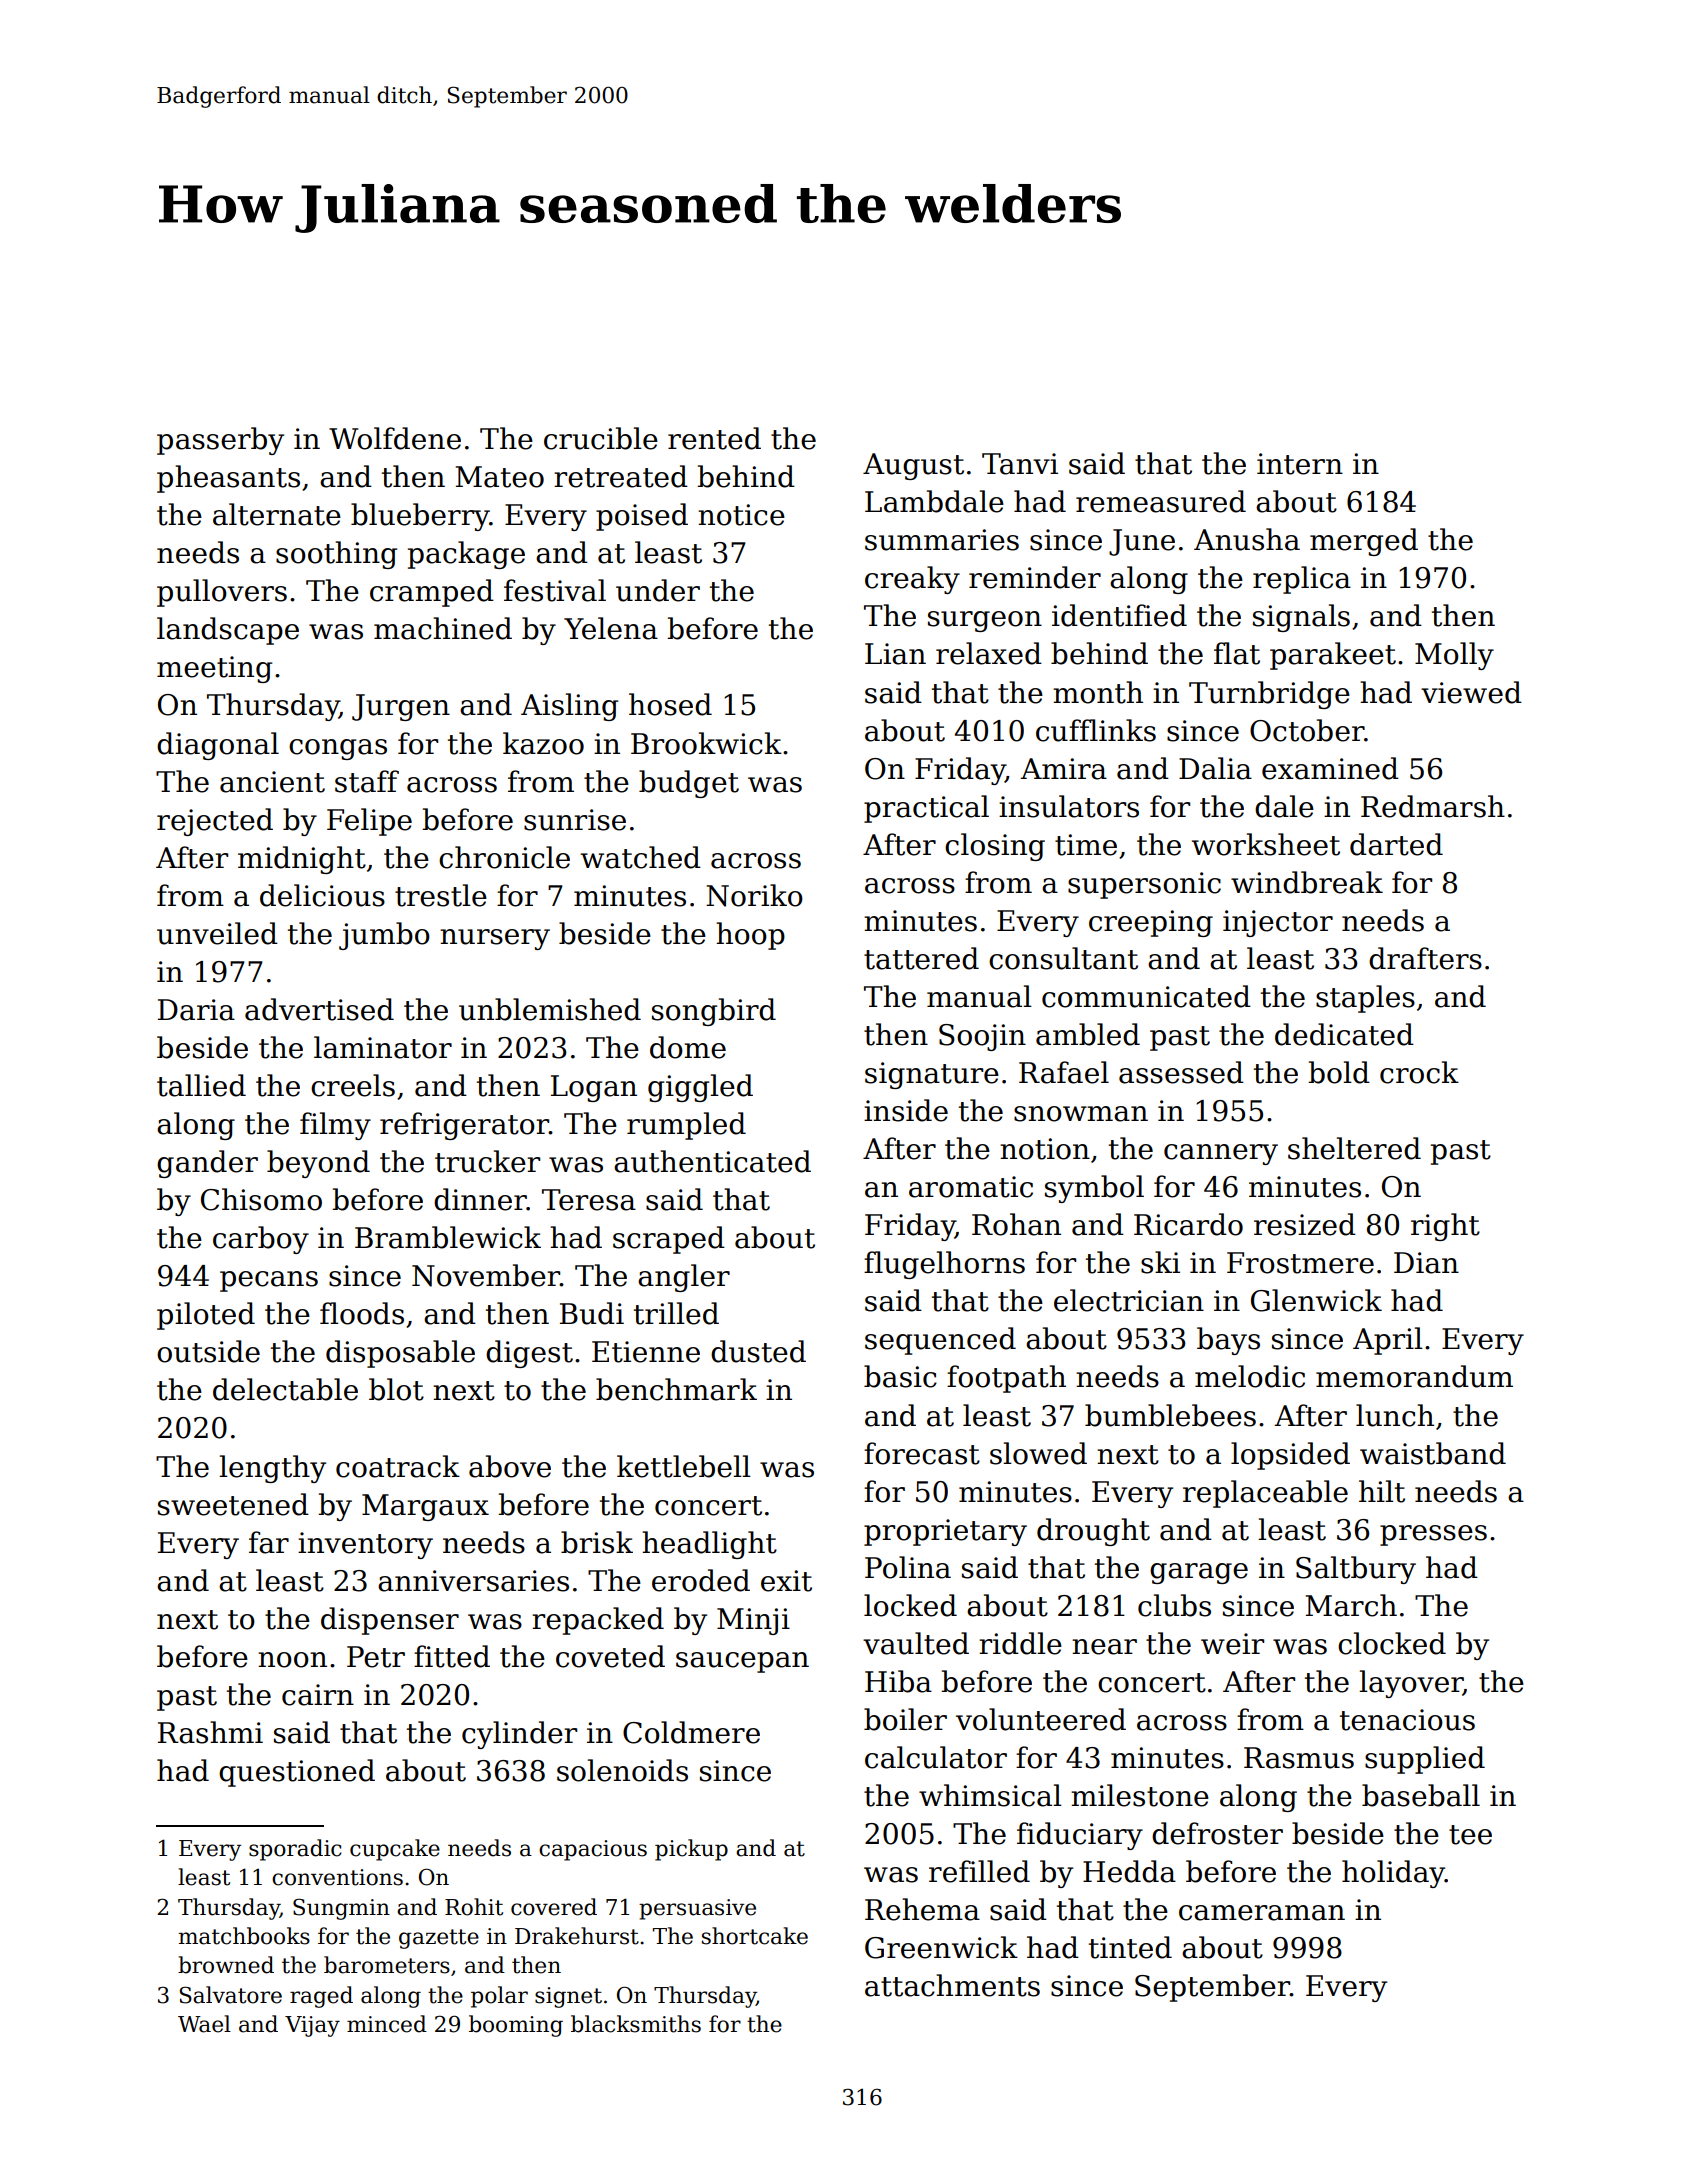 This document has height=2178, width=1683. I want to click on rented, so click(714, 438).
